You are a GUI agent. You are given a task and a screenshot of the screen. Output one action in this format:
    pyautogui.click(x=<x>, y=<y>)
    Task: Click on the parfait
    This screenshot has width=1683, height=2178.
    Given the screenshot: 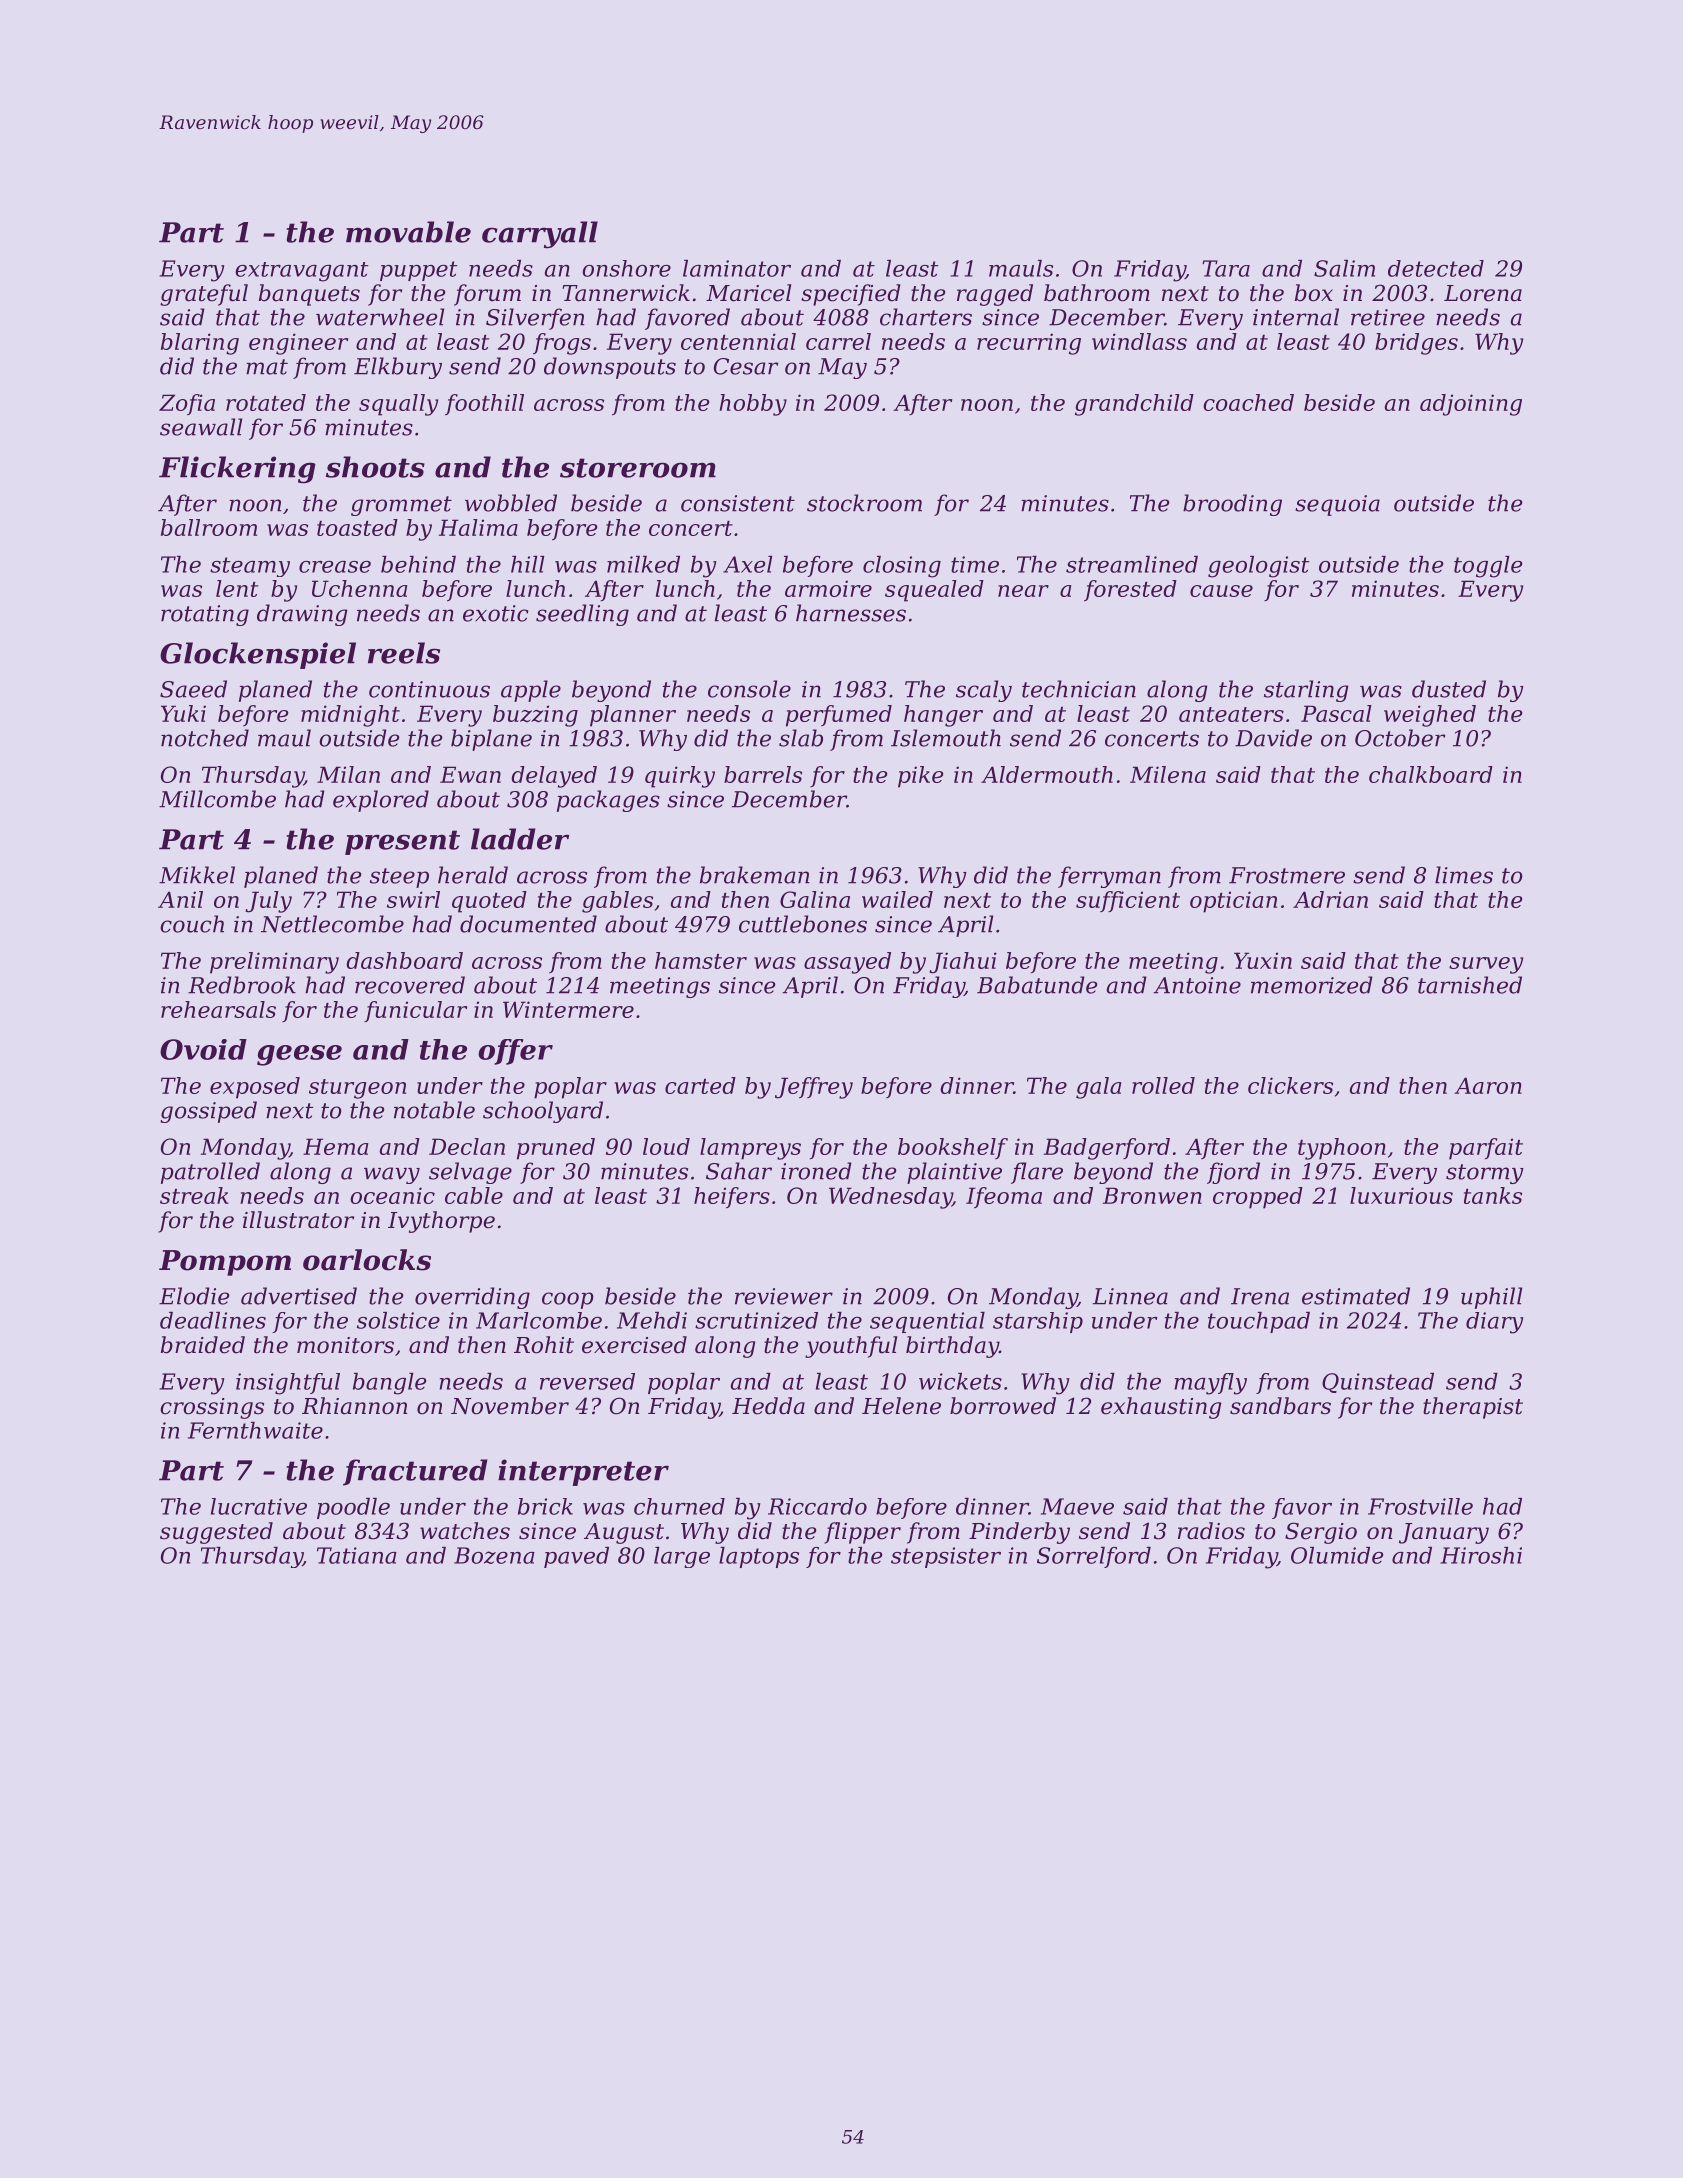 What is the action you would take?
    pyautogui.click(x=1486, y=1149)
